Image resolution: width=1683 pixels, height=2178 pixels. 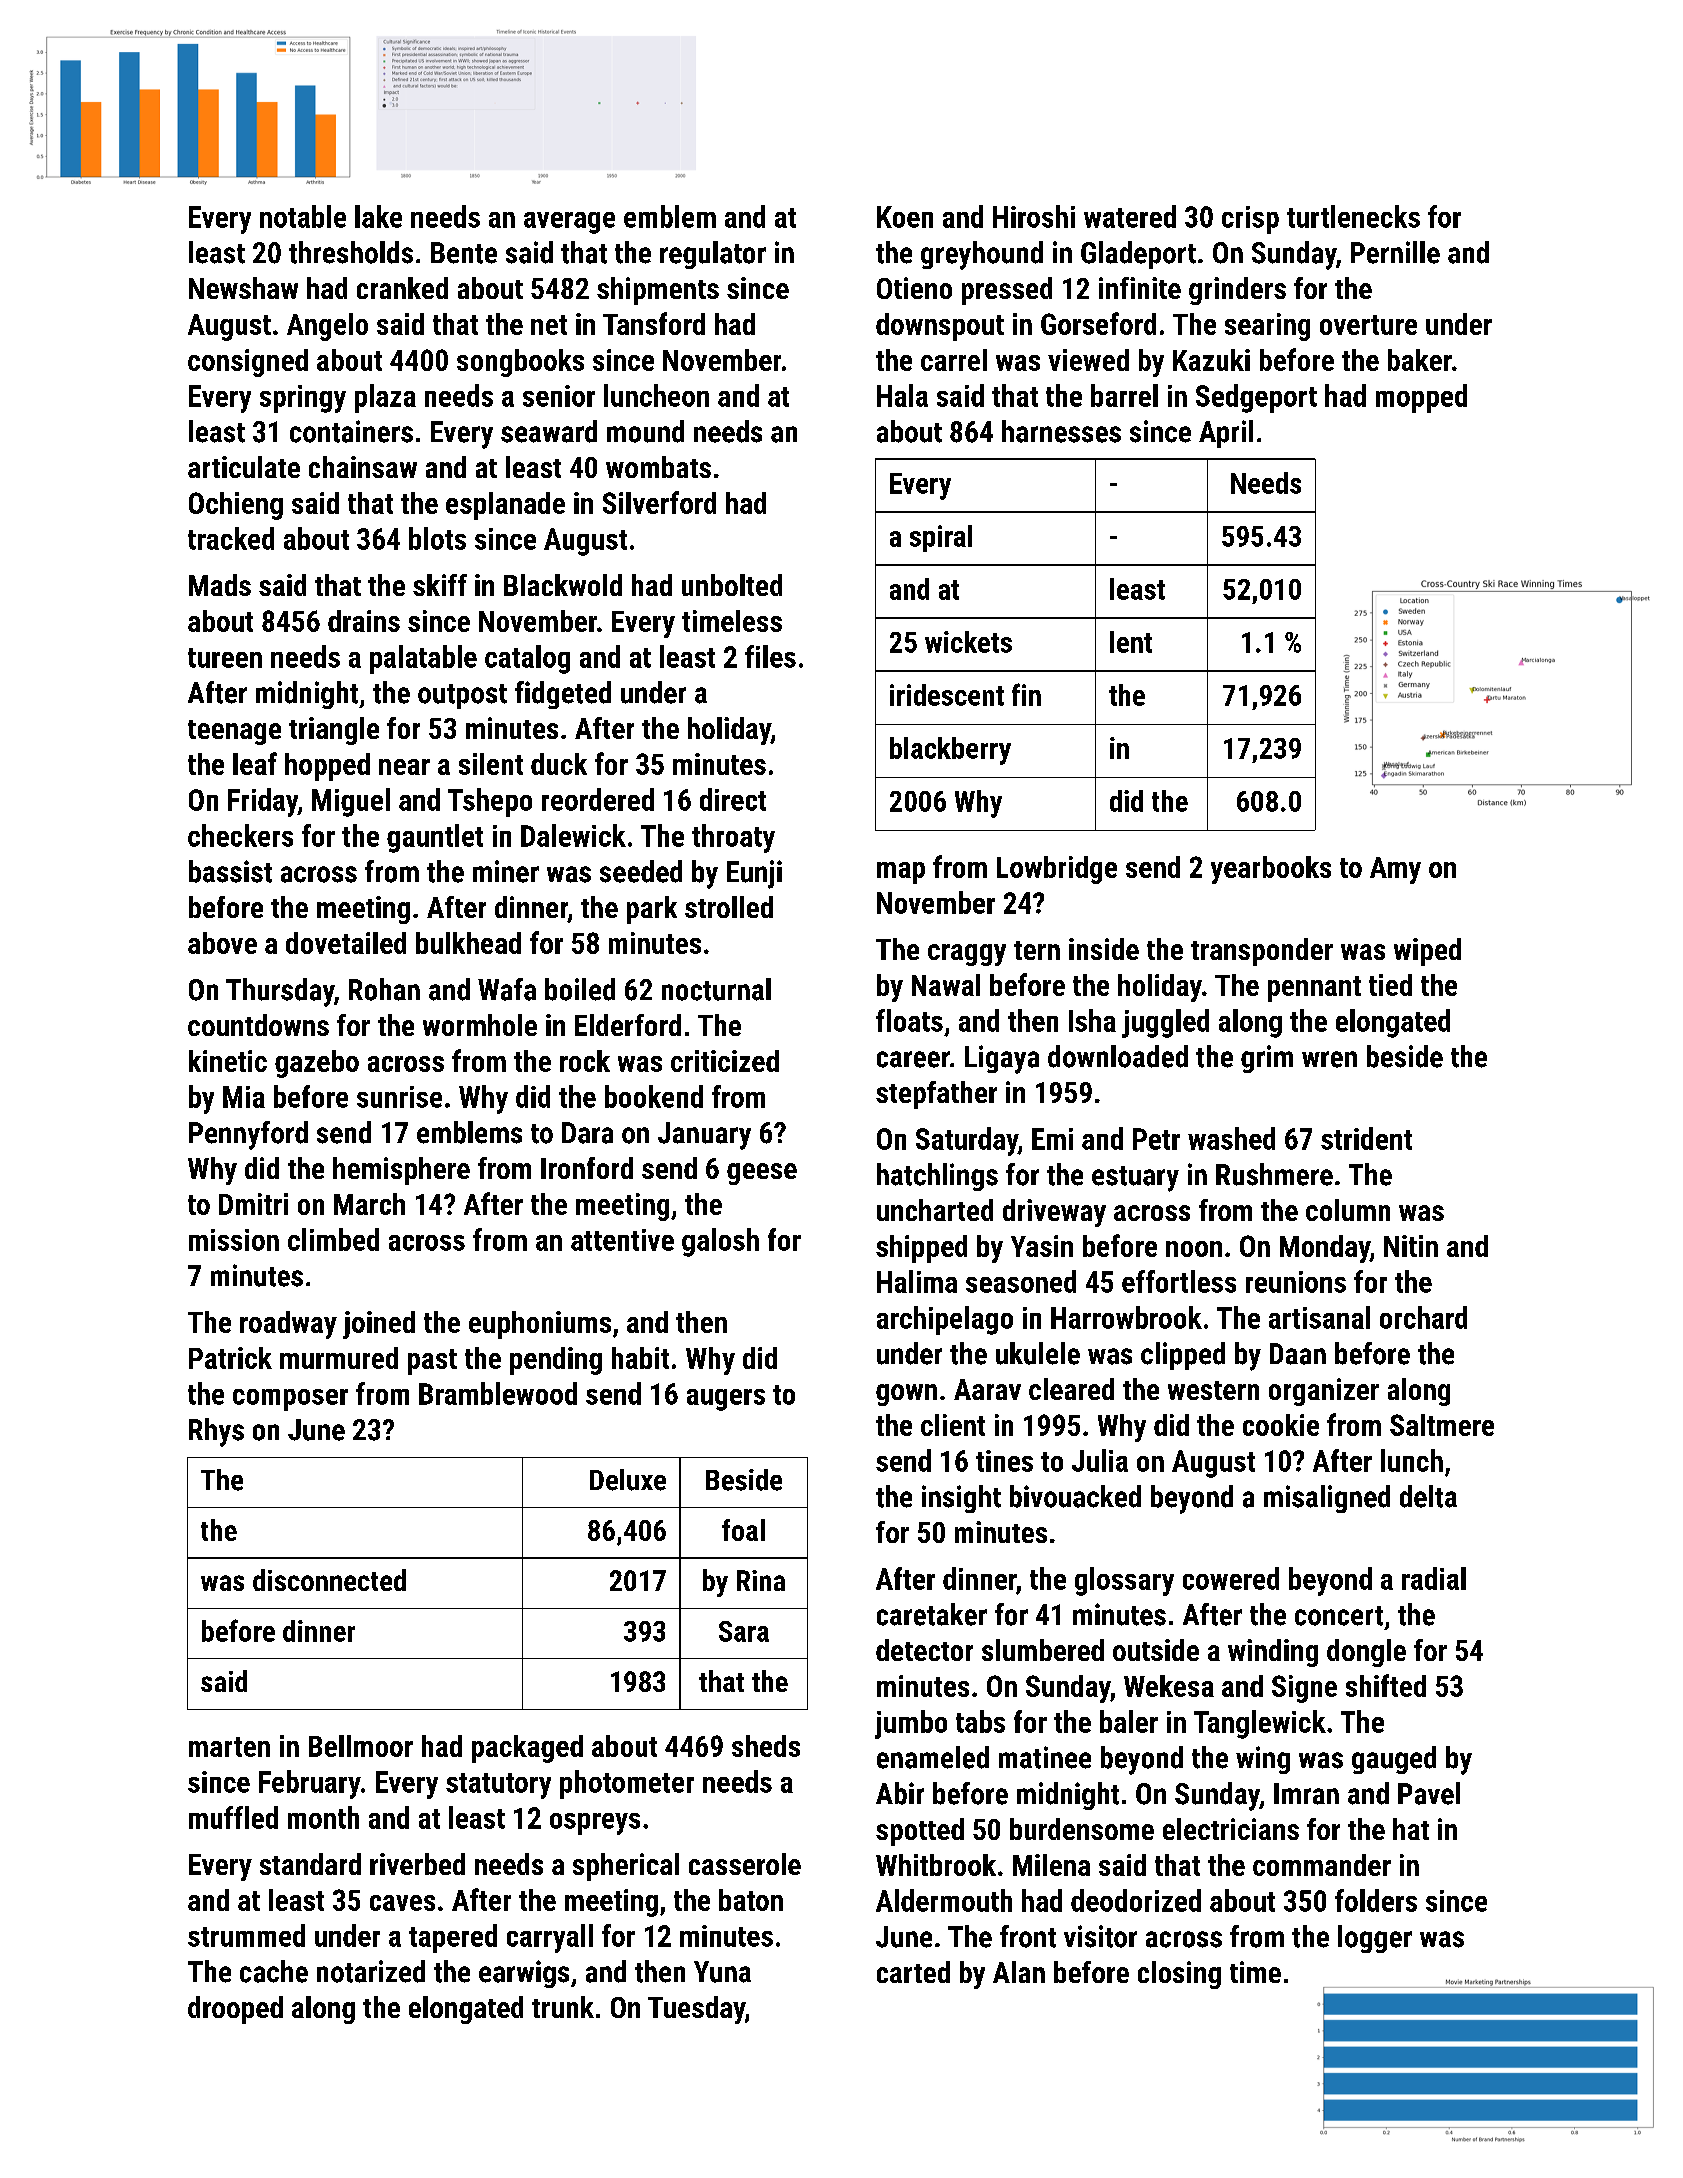 What do you see at coordinates (235, 2010) in the image?
I see `drooped` at bounding box center [235, 2010].
